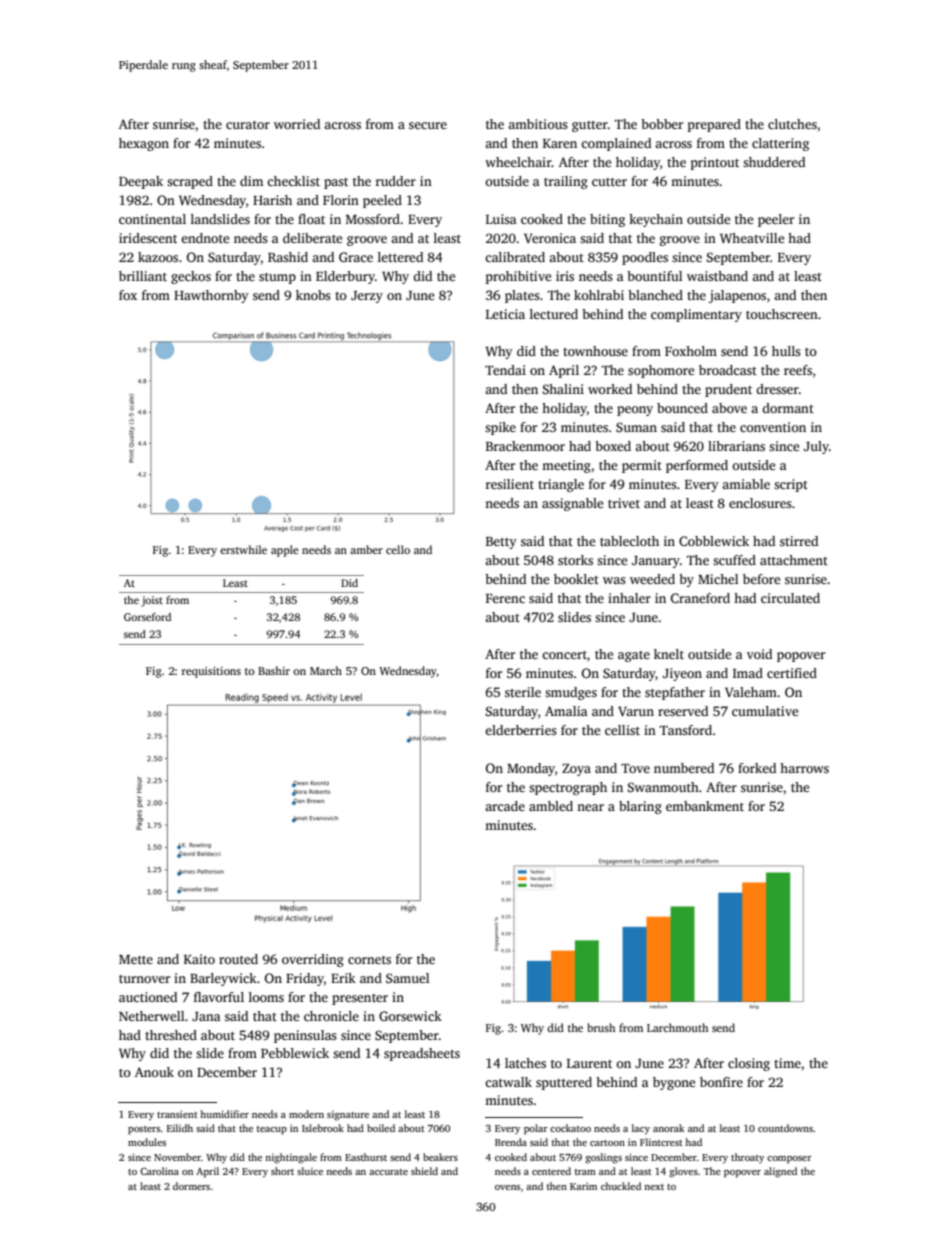 The width and height of the document is (952, 1233). Describe the element at coordinates (500, 428) in the document. I see `spike` at that location.
